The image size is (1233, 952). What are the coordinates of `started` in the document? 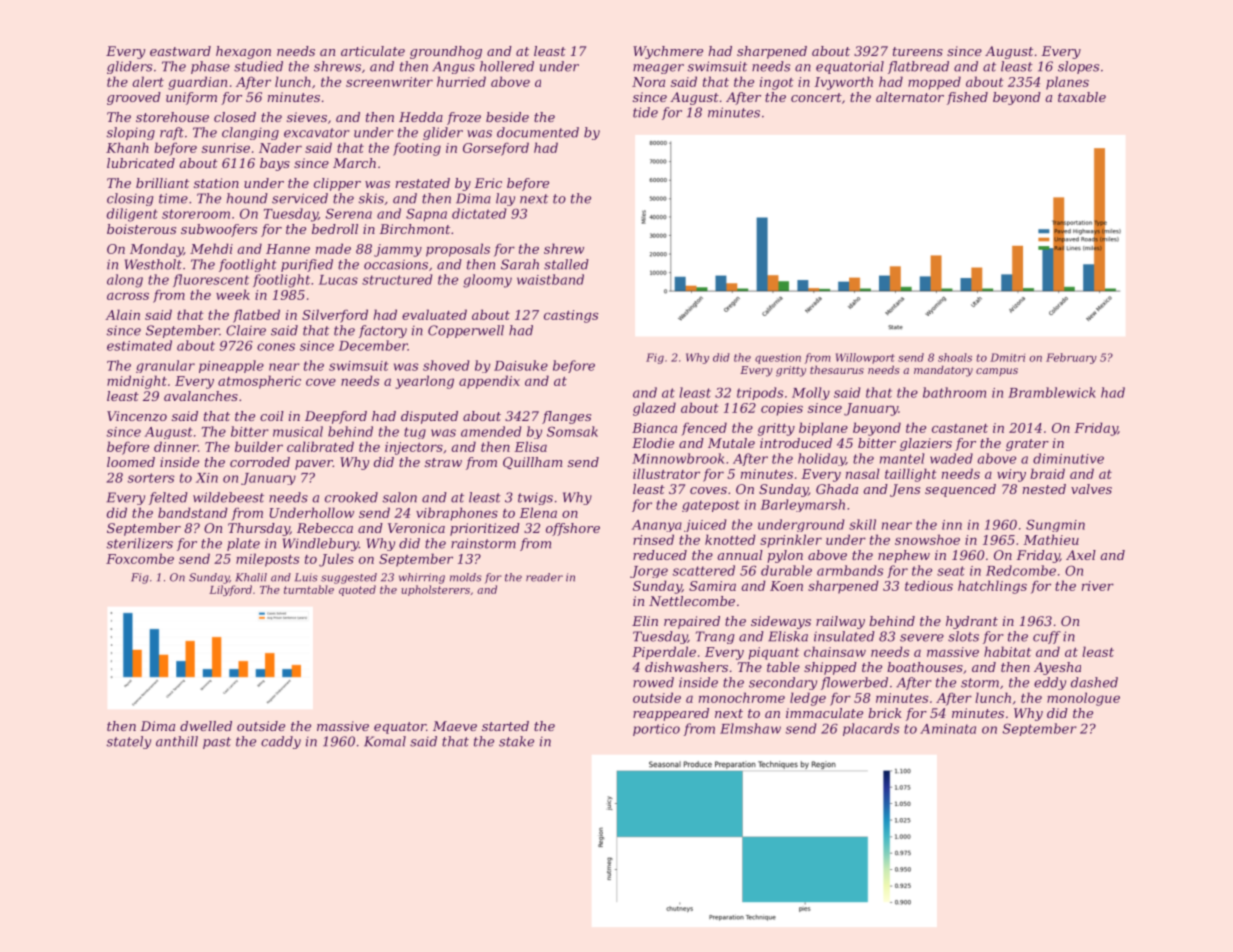 It's located at (505, 726).
